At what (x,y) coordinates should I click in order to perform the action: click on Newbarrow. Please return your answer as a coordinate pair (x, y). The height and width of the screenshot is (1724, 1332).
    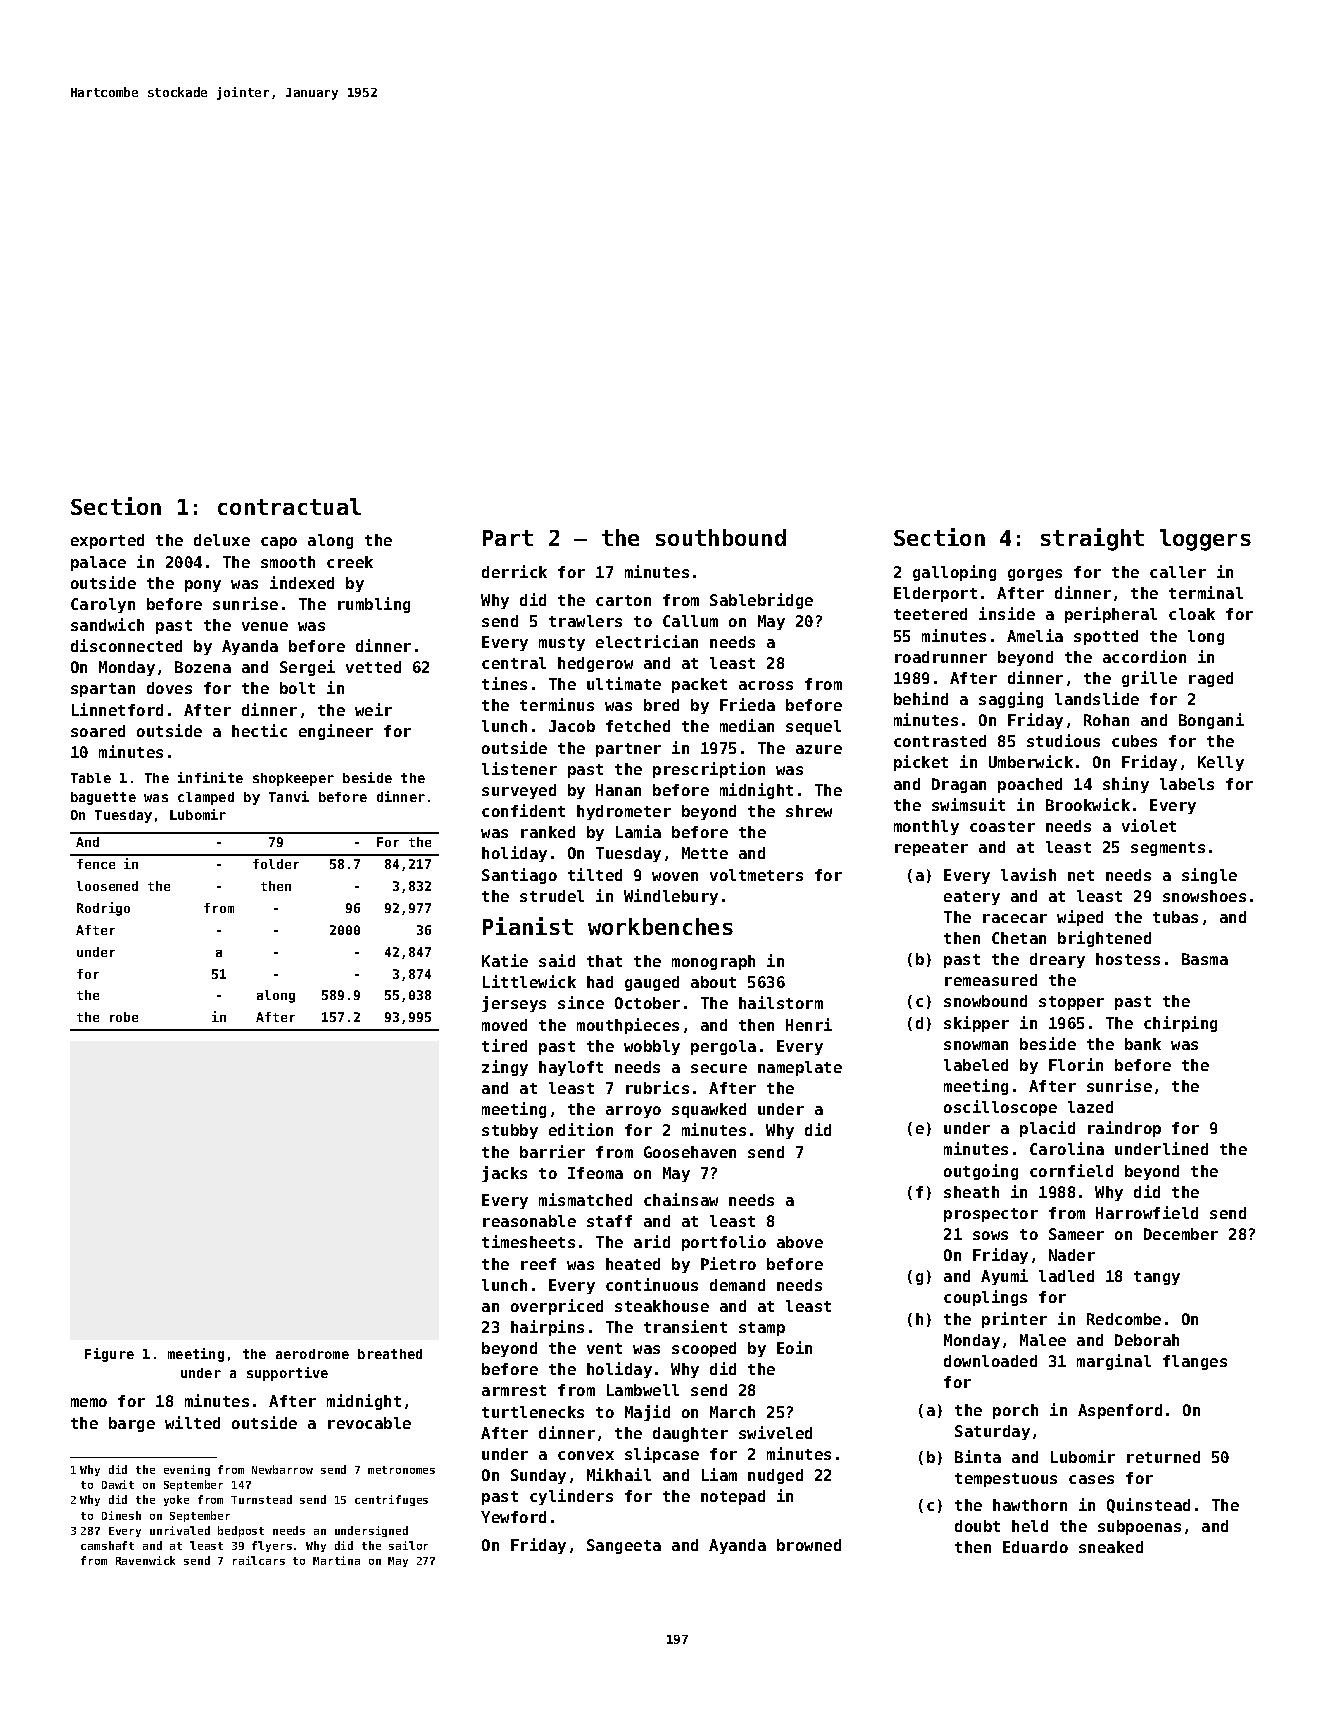
    Looking at the image, I should click on (282, 1469).
